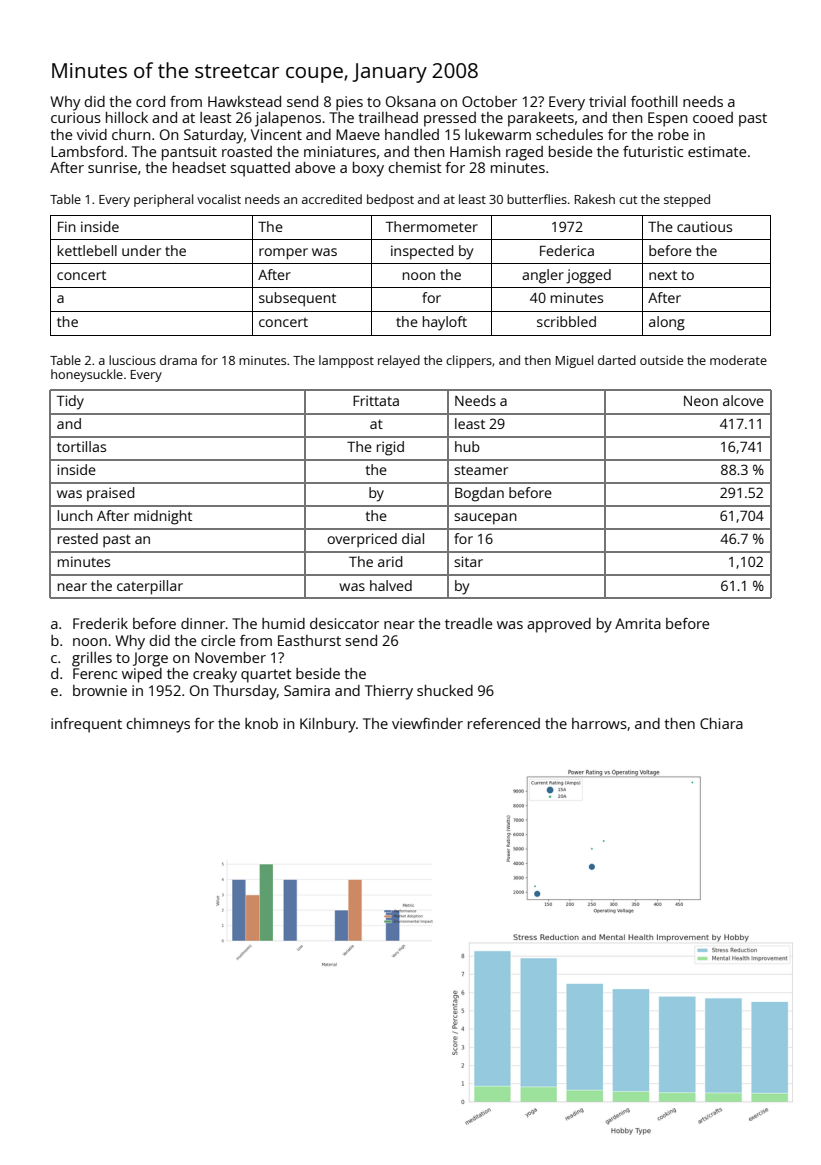  What do you see at coordinates (638, 623) in the page?
I see `Amrita` at bounding box center [638, 623].
